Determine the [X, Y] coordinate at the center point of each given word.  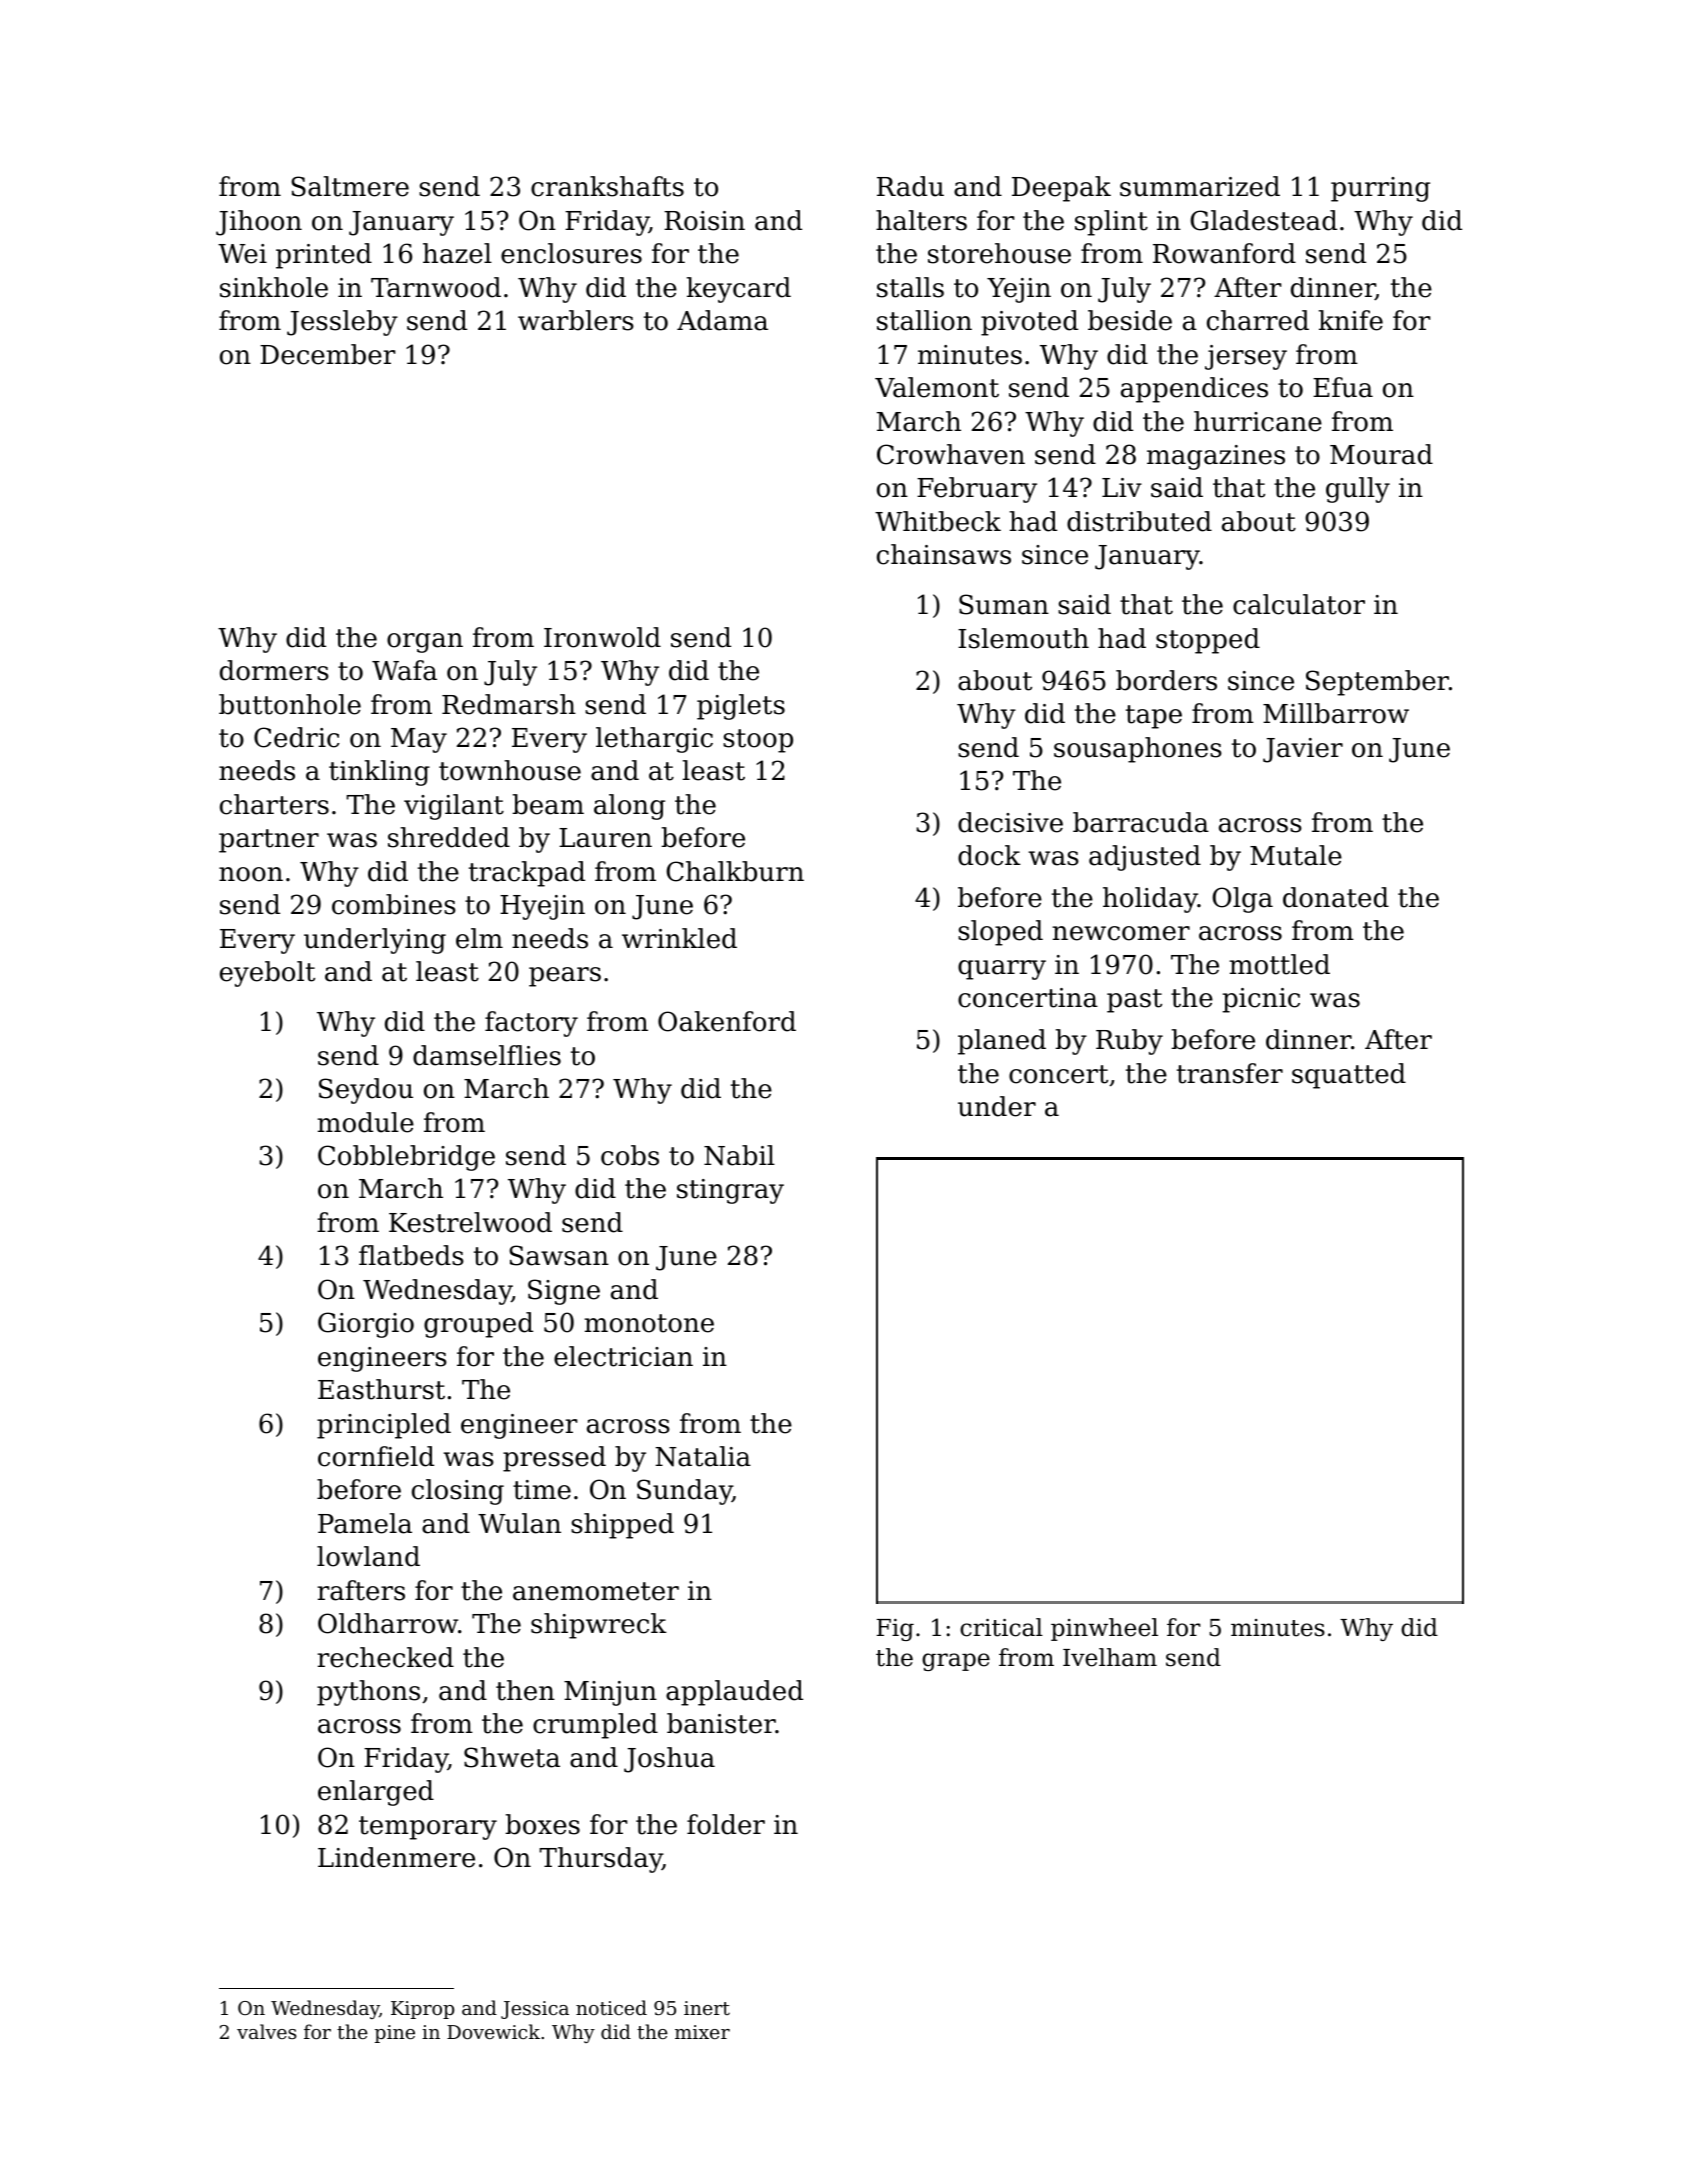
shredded [449, 837]
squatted [1349, 1076]
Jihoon [259, 223]
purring [1380, 189]
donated [1336, 897]
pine [395, 2034]
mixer [702, 2032]
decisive [1010, 822]
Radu [910, 186]
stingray [730, 1191]
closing [458, 1492]
